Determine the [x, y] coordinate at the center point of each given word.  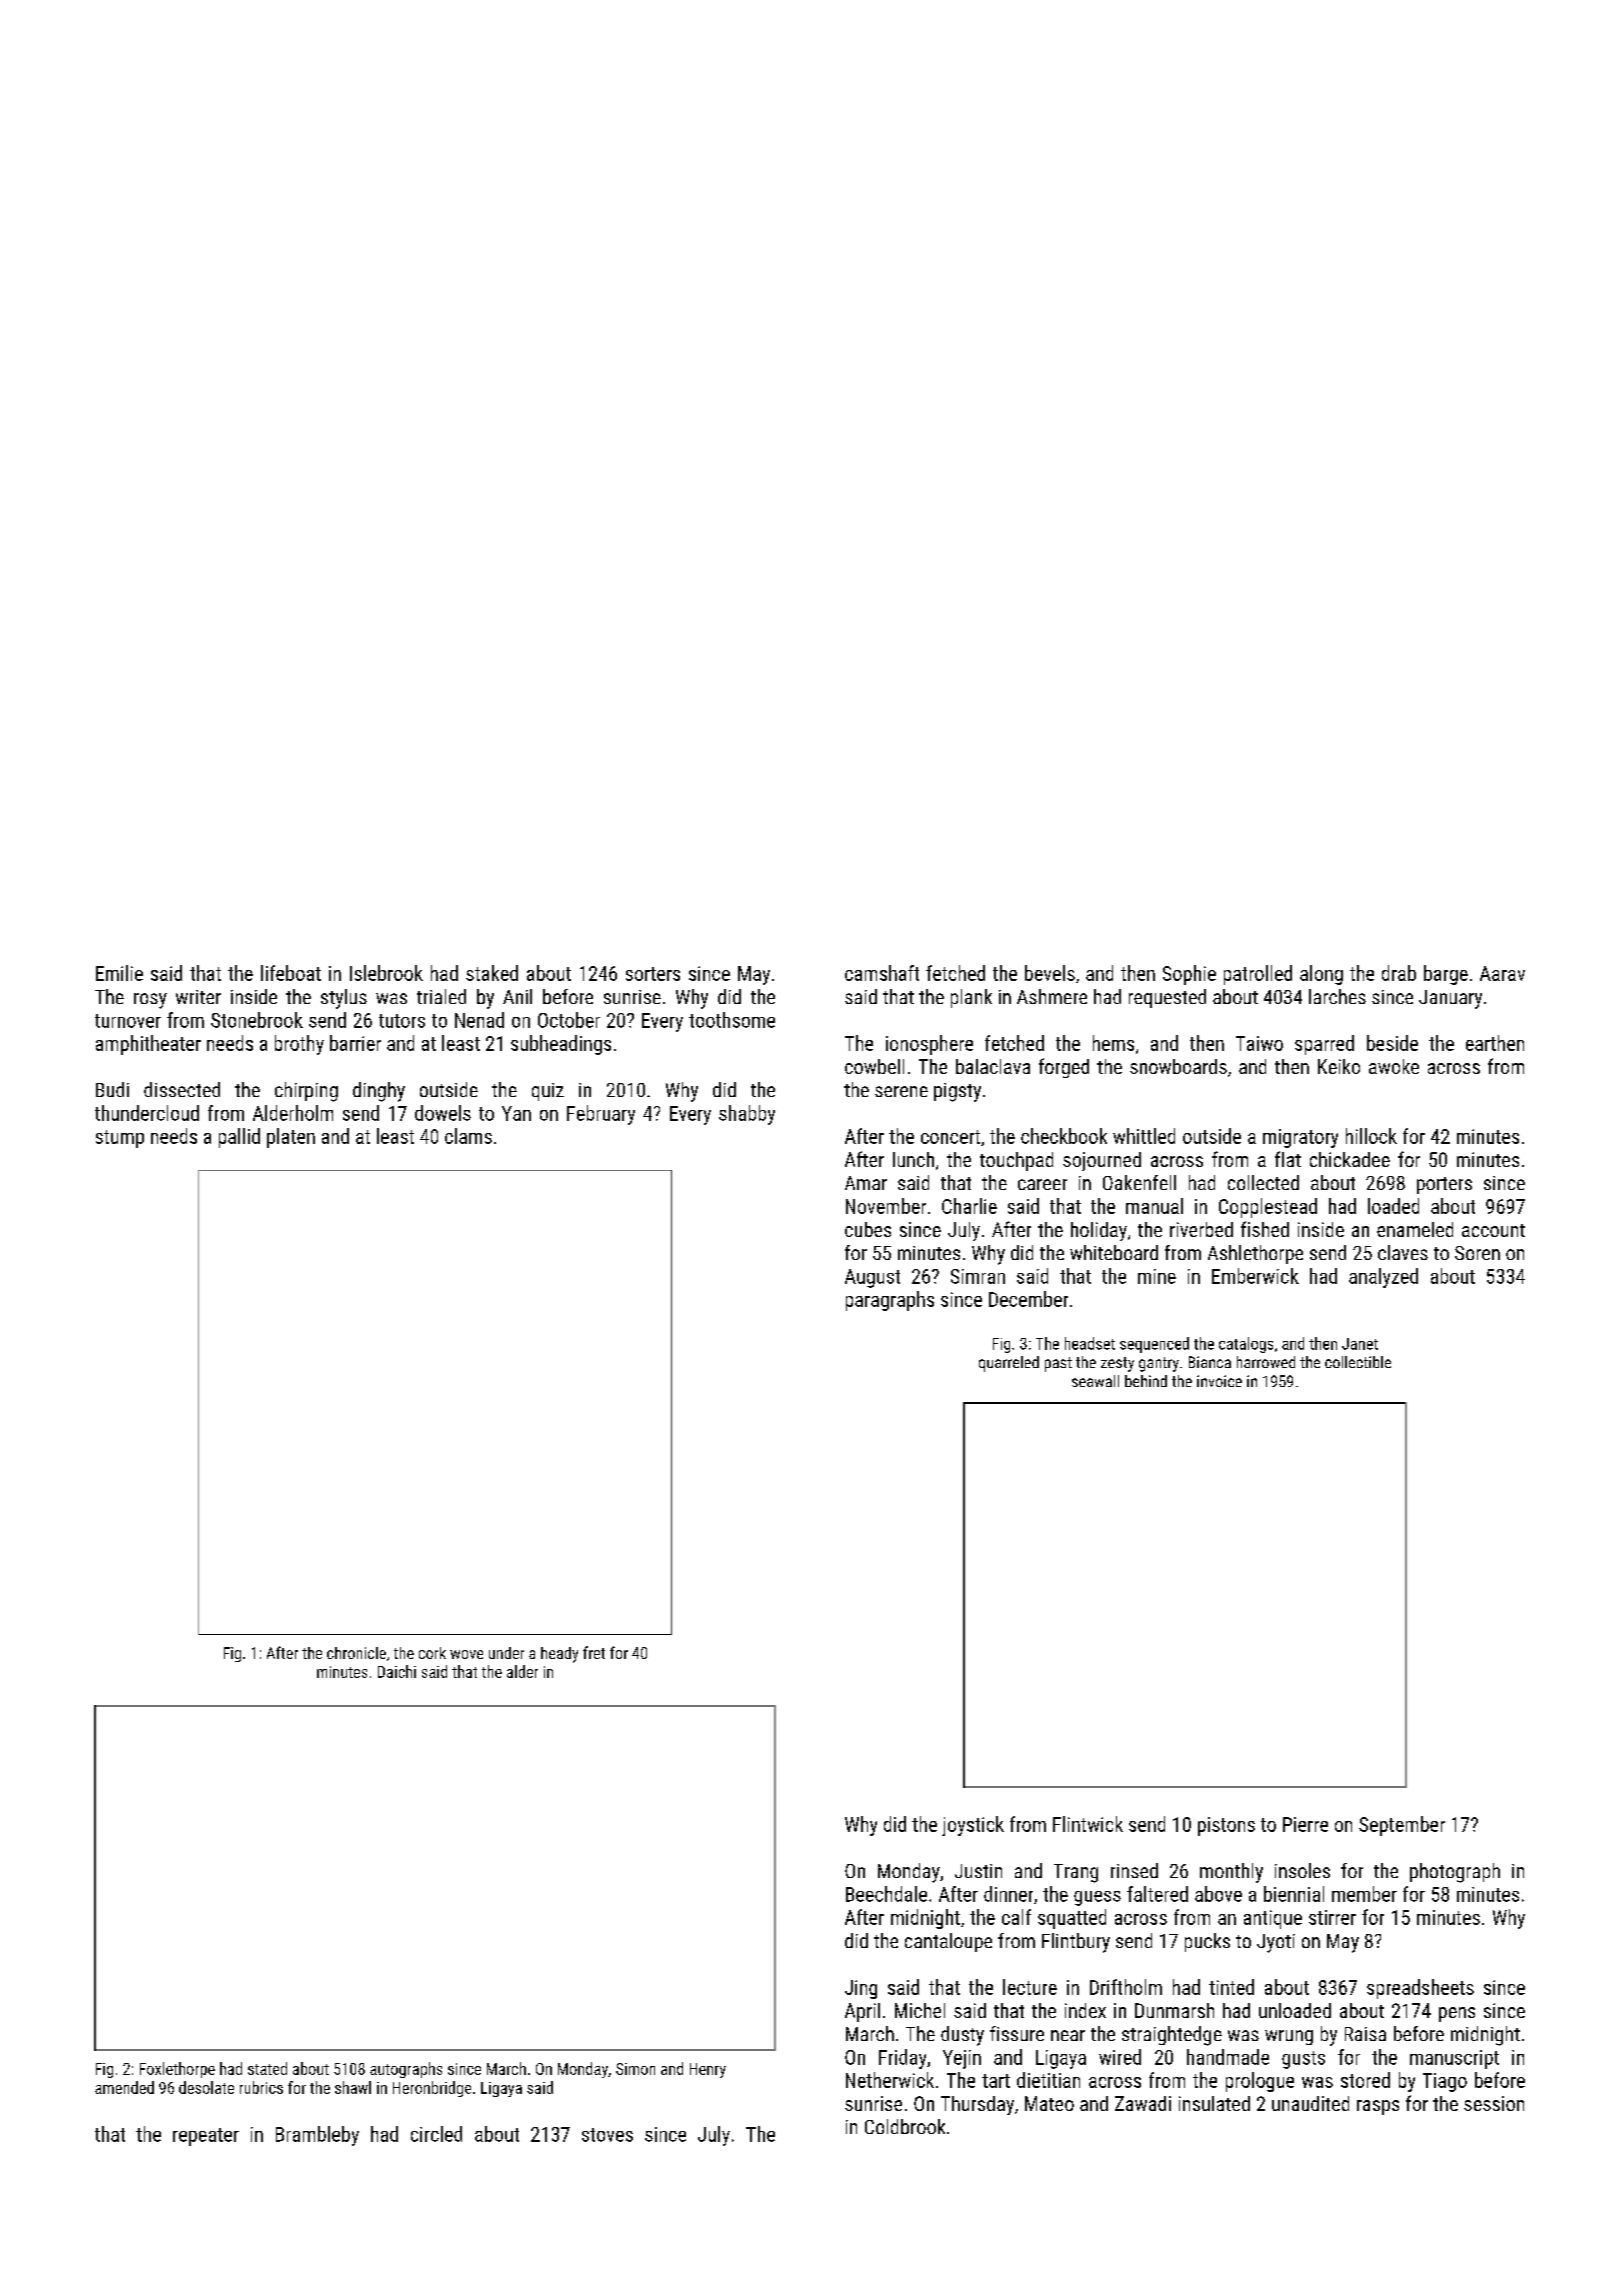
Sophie [1189, 975]
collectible [1358, 1362]
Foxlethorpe [177, 2070]
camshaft [882, 973]
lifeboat [291, 973]
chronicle [356, 1653]
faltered [1157, 1894]
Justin [978, 1871]
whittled [1144, 1136]
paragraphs [890, 1301]
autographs [406, 2070]
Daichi [397, 1671]
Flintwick [1088, 1824]
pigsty [957, 1092]
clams [468, 1136]
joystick [973, 1826]
